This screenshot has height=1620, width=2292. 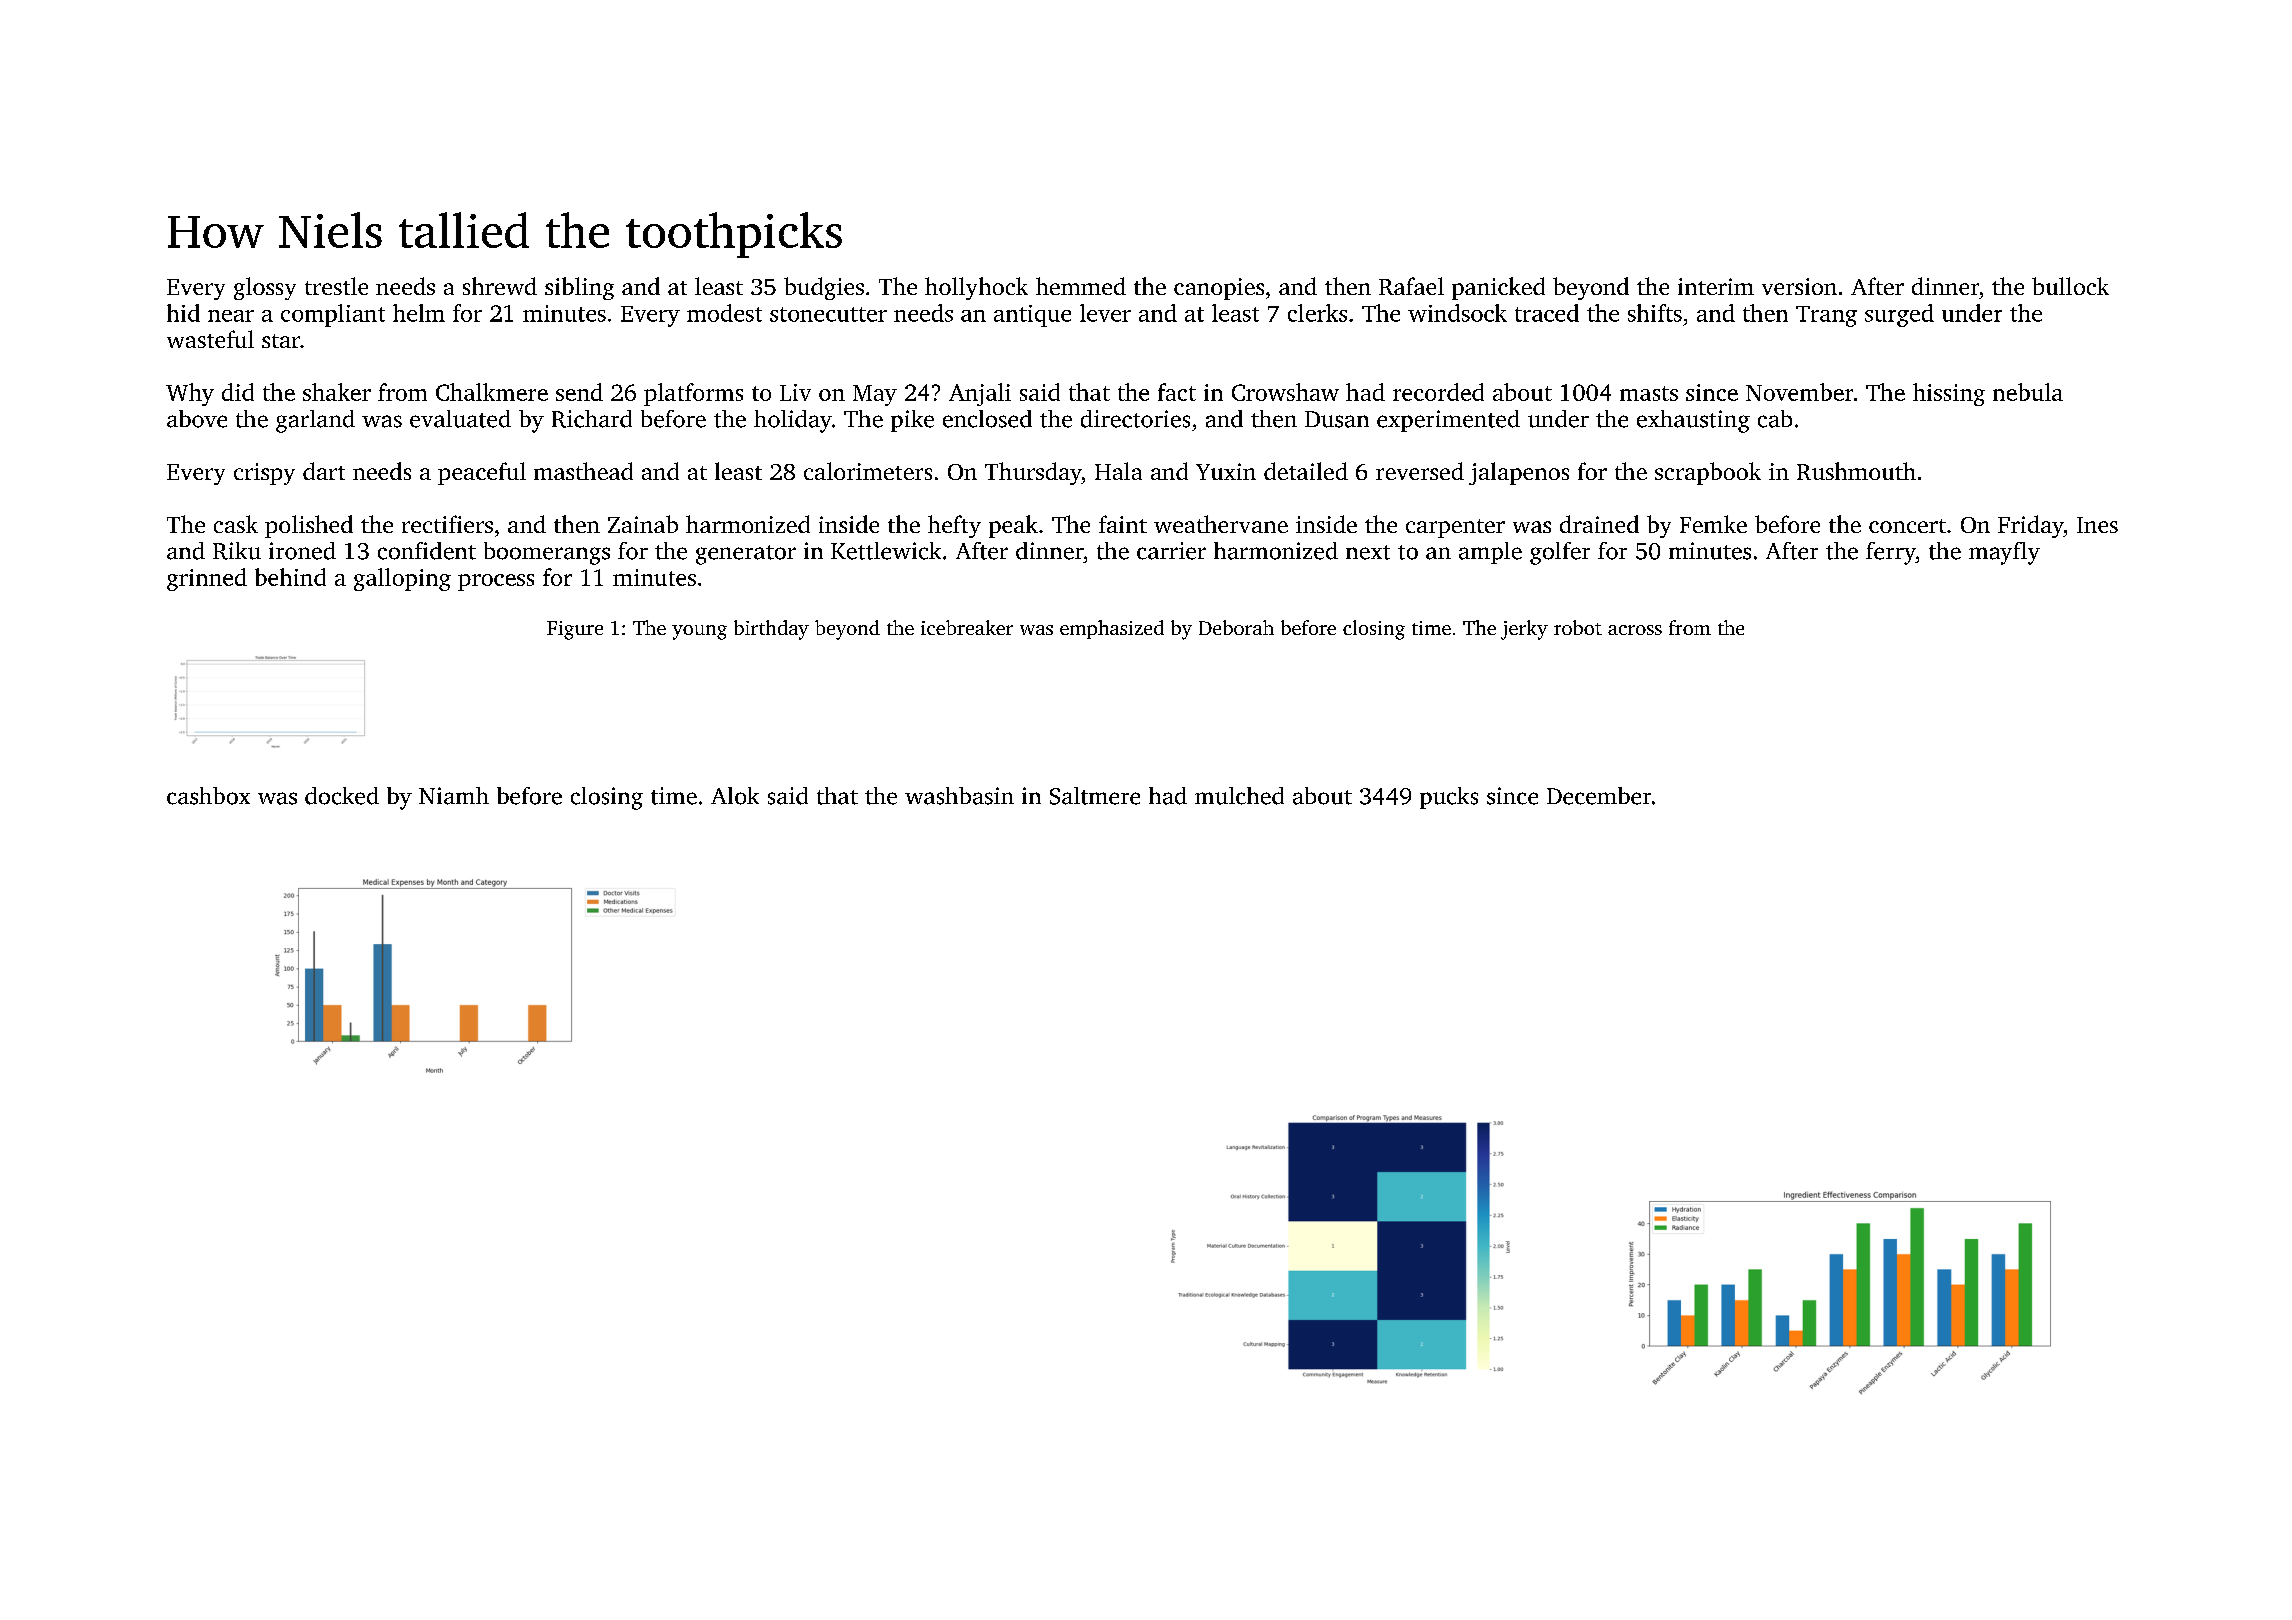 I want to click on emphasized, so click(x=1112, y=629).
